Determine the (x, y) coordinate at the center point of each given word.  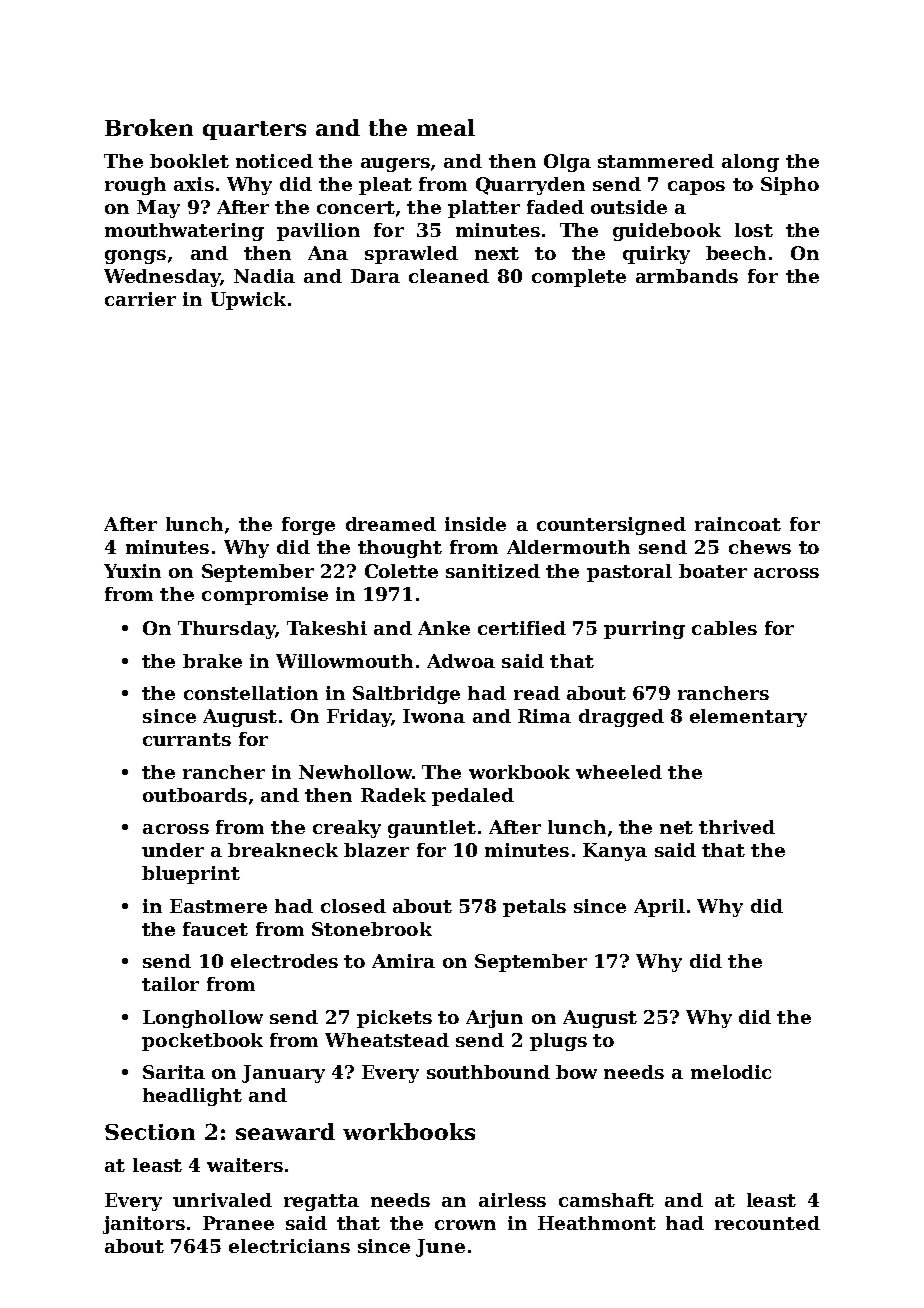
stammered (656, 161)
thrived (737, 827)
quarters (254, 130)
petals (534, 908)
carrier (140, 299)
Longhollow (203, 1019)
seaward (285, 1131)
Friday (359, 718)
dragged (621, 718)
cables (724, 628)
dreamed (391, 524)
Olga (567, 163)
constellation (251, 693)
